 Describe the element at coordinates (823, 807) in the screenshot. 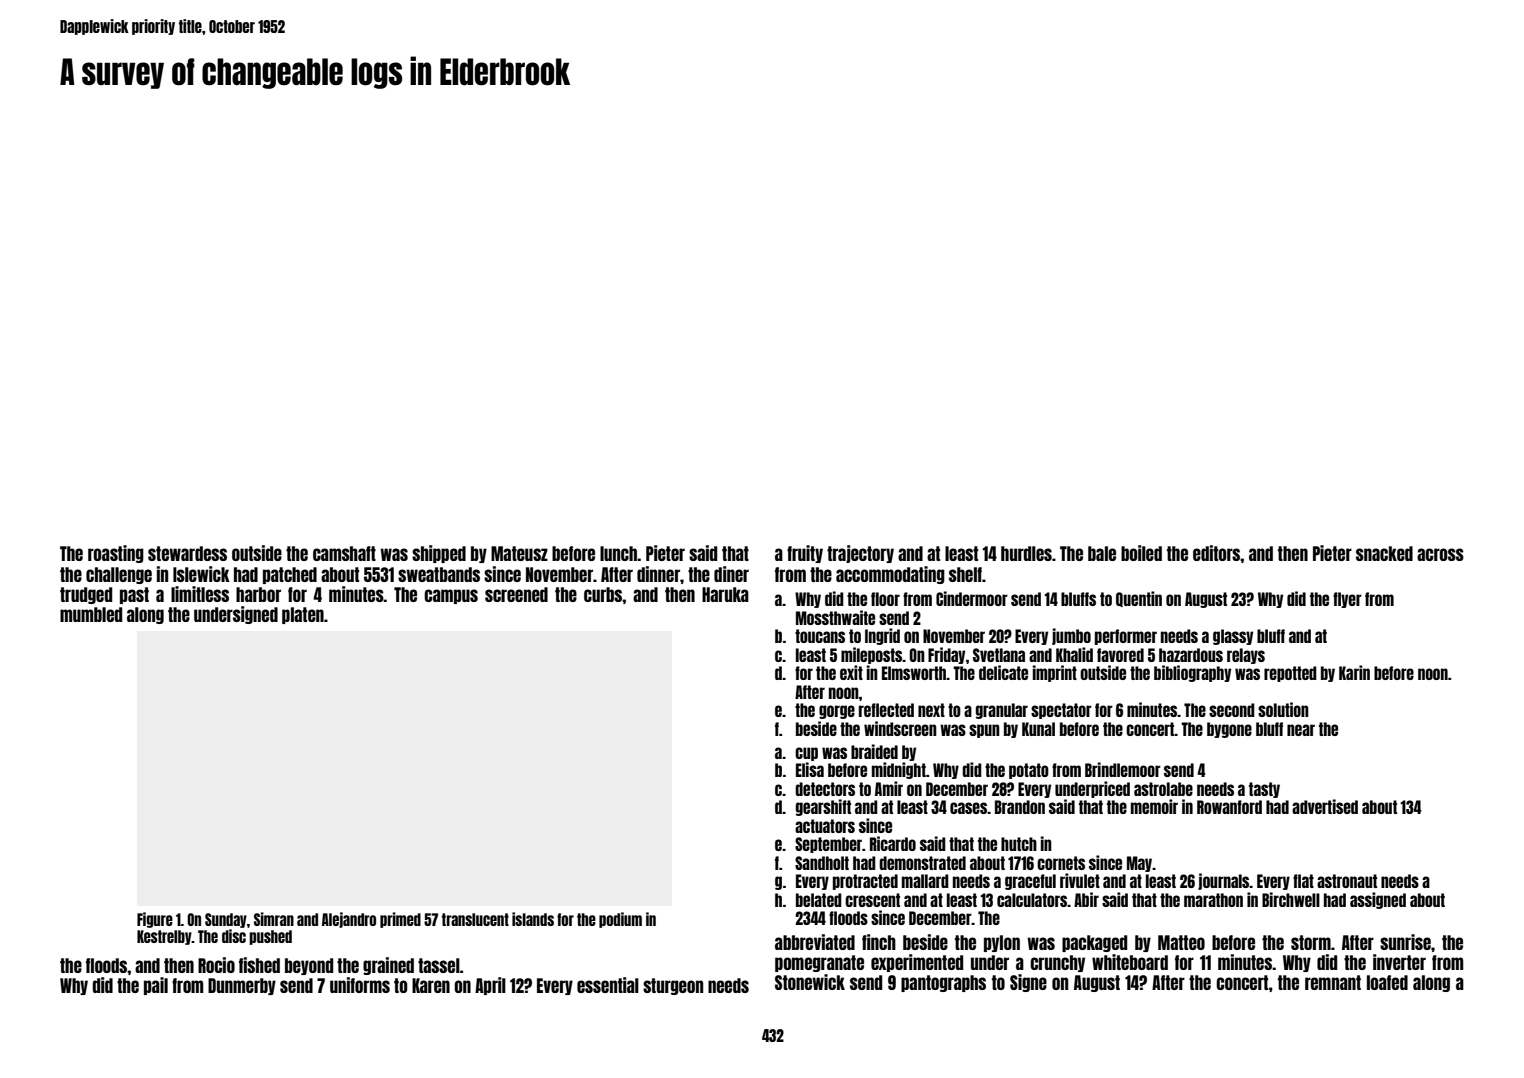

I see `gearshift` at that location.
